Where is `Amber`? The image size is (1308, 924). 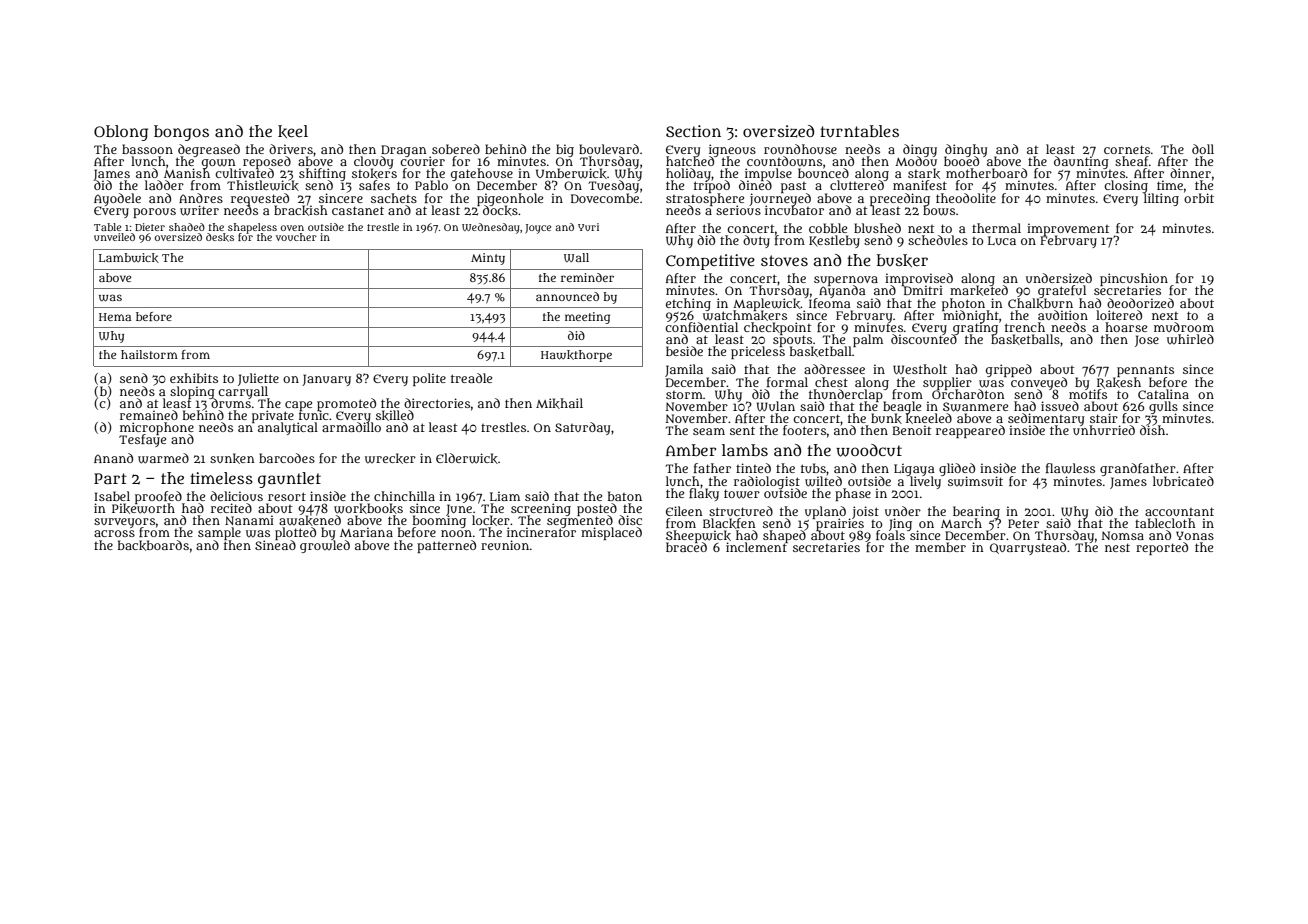
Amber is located at coordinates (691, 450).
